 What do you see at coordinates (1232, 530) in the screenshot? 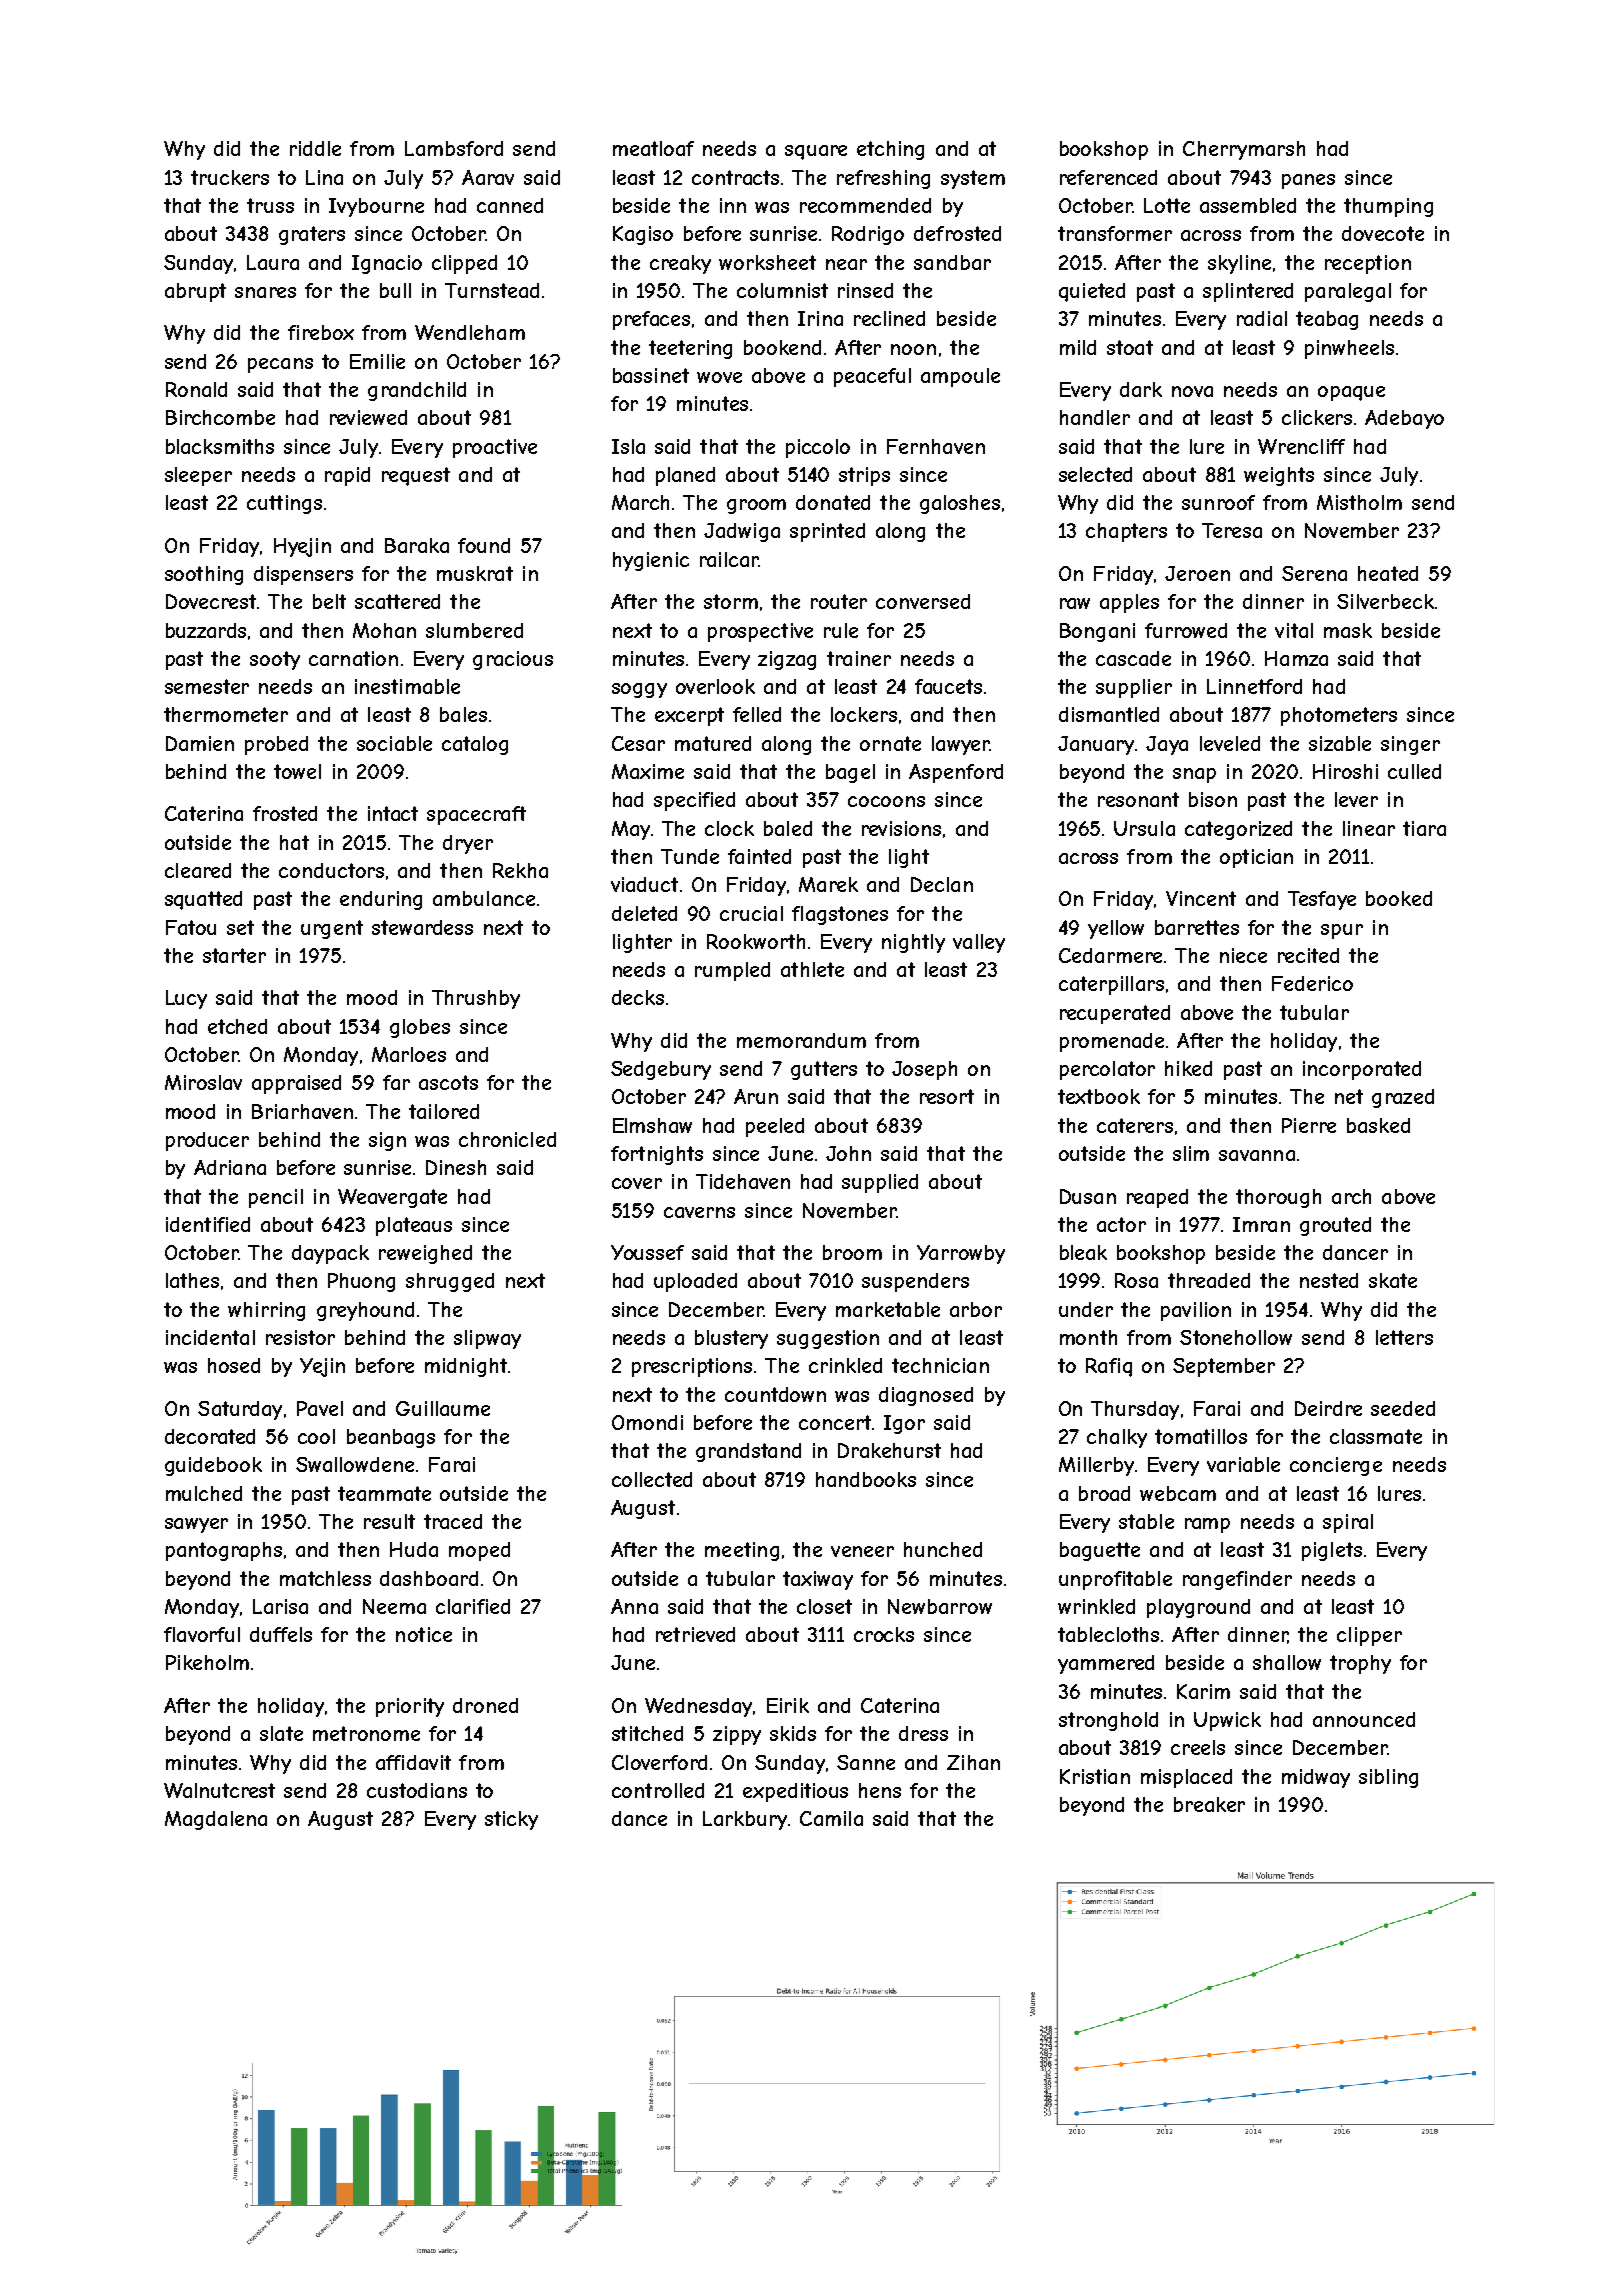
I see `Teresa` at bounding box center [1232, 530].
